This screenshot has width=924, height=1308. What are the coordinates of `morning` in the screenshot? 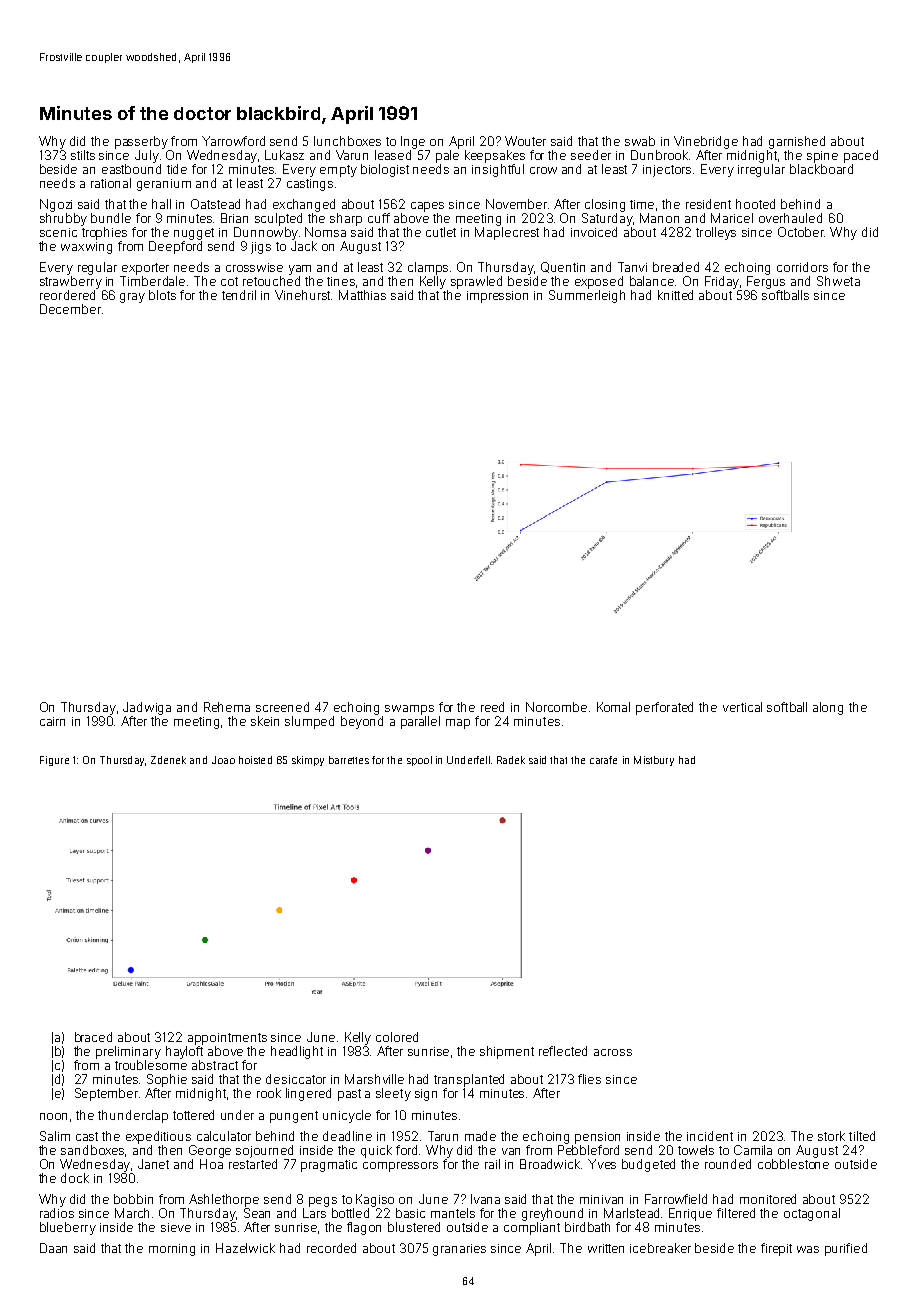 It's located at (172, 1250).
